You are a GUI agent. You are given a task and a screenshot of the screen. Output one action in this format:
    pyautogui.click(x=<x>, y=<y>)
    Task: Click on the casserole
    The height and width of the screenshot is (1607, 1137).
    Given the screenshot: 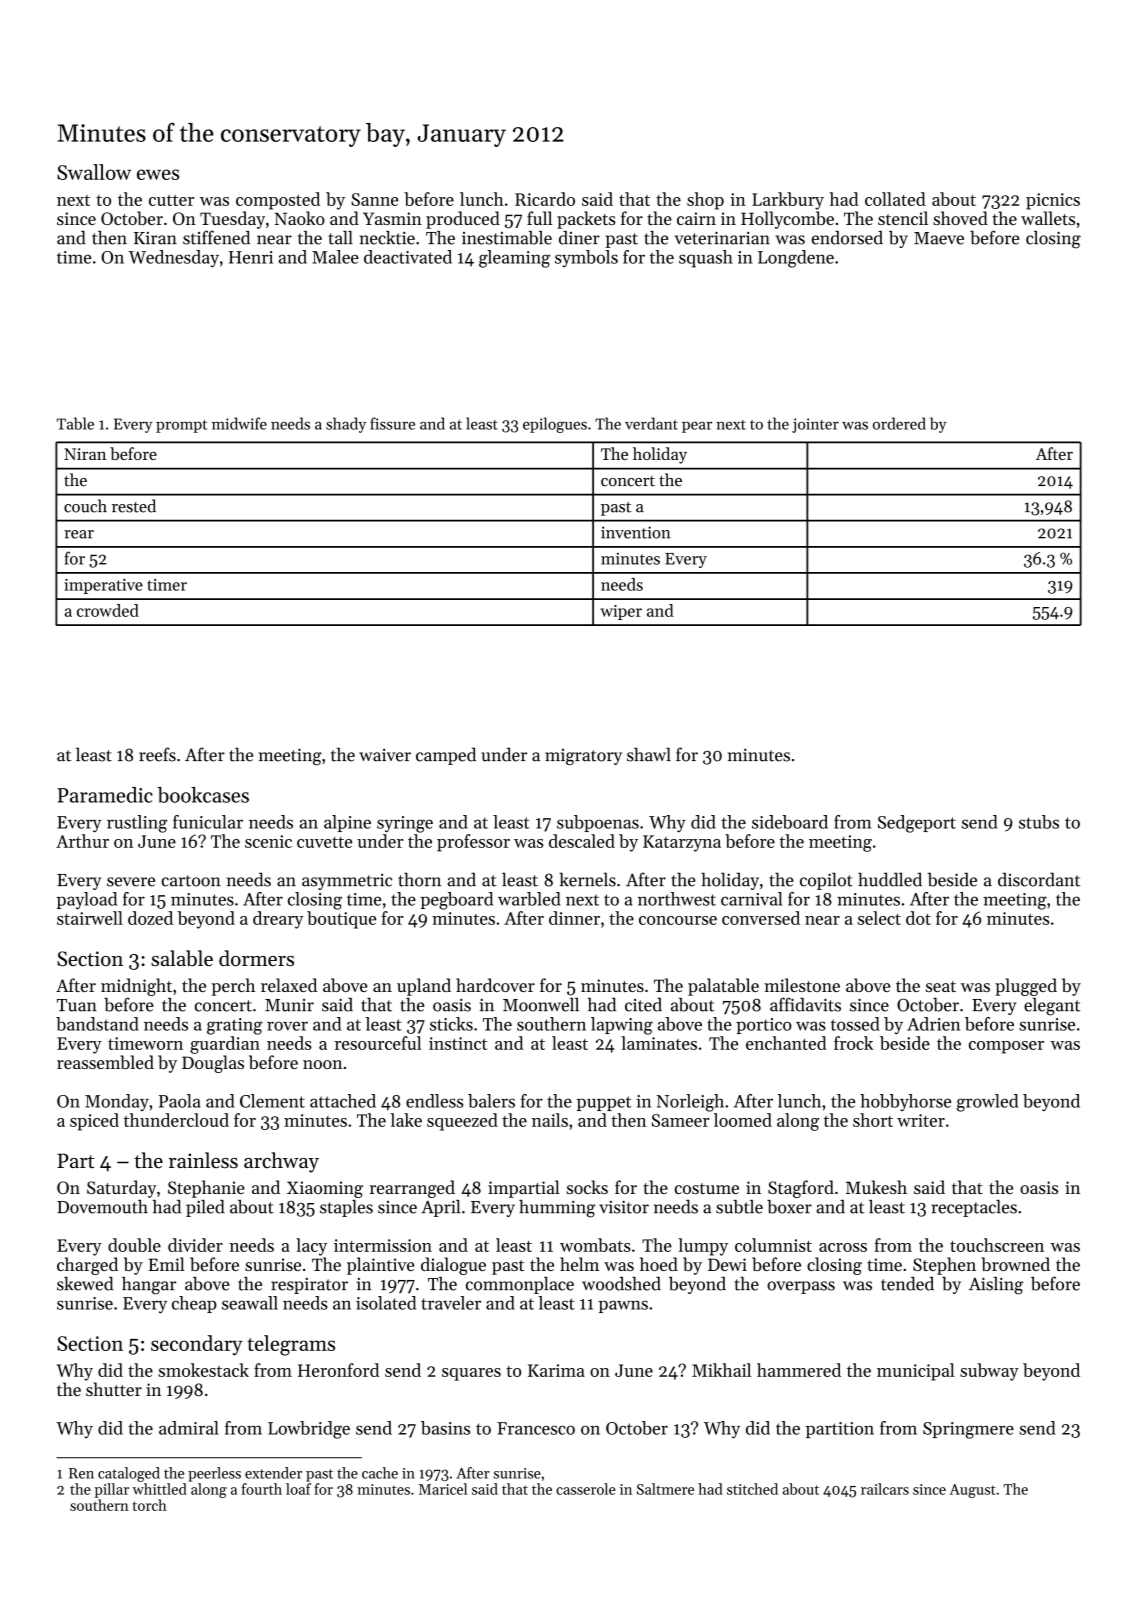 What is the action you would take?
    pyautogui.click(x=586, y=1489)
